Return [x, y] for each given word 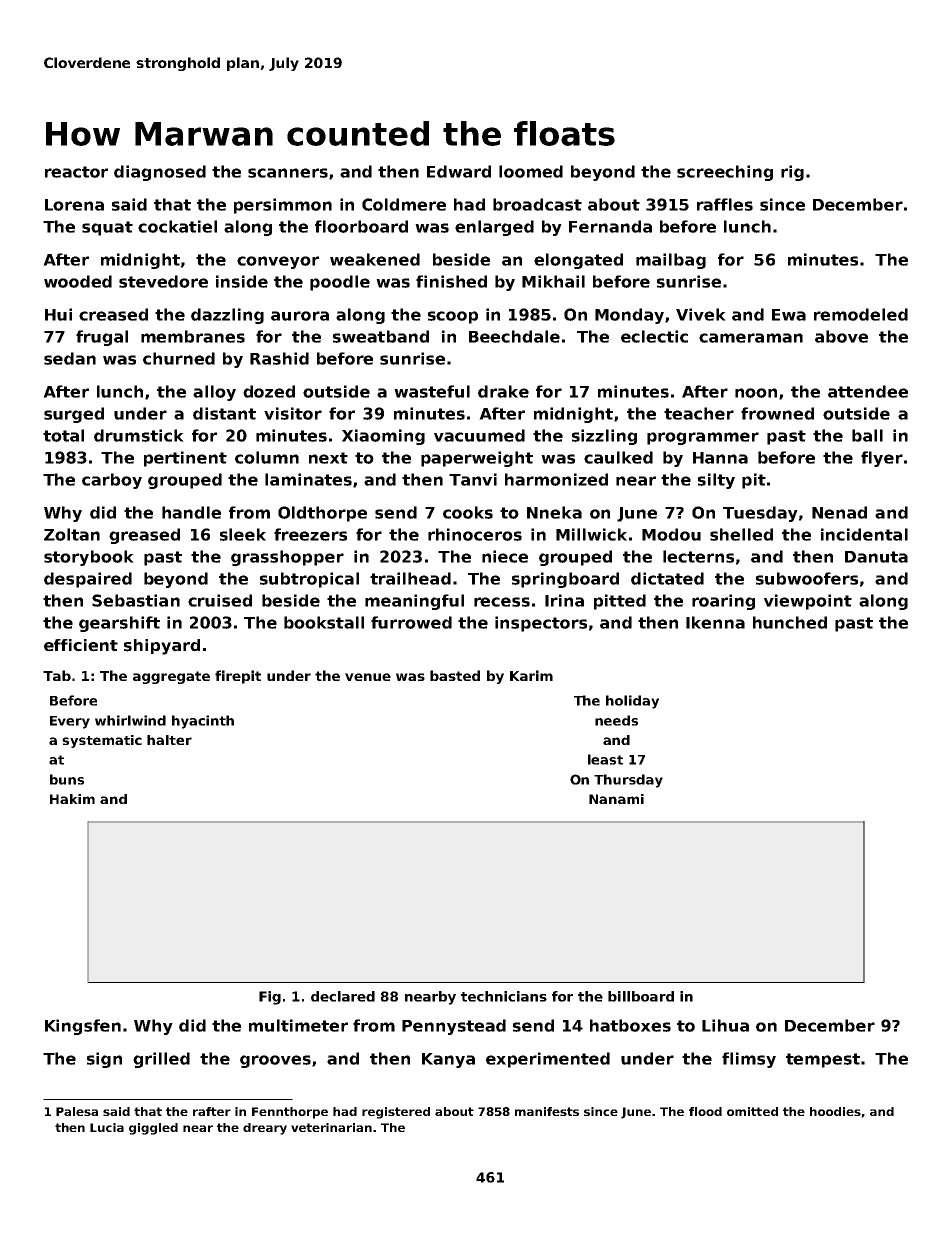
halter [169, 740]
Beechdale [514, 336]
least [605, 759]
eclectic [654, 336]
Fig [270, 998]
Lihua [725, 1025]
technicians [504, 996]
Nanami [616, 799]
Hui [58, 314]
